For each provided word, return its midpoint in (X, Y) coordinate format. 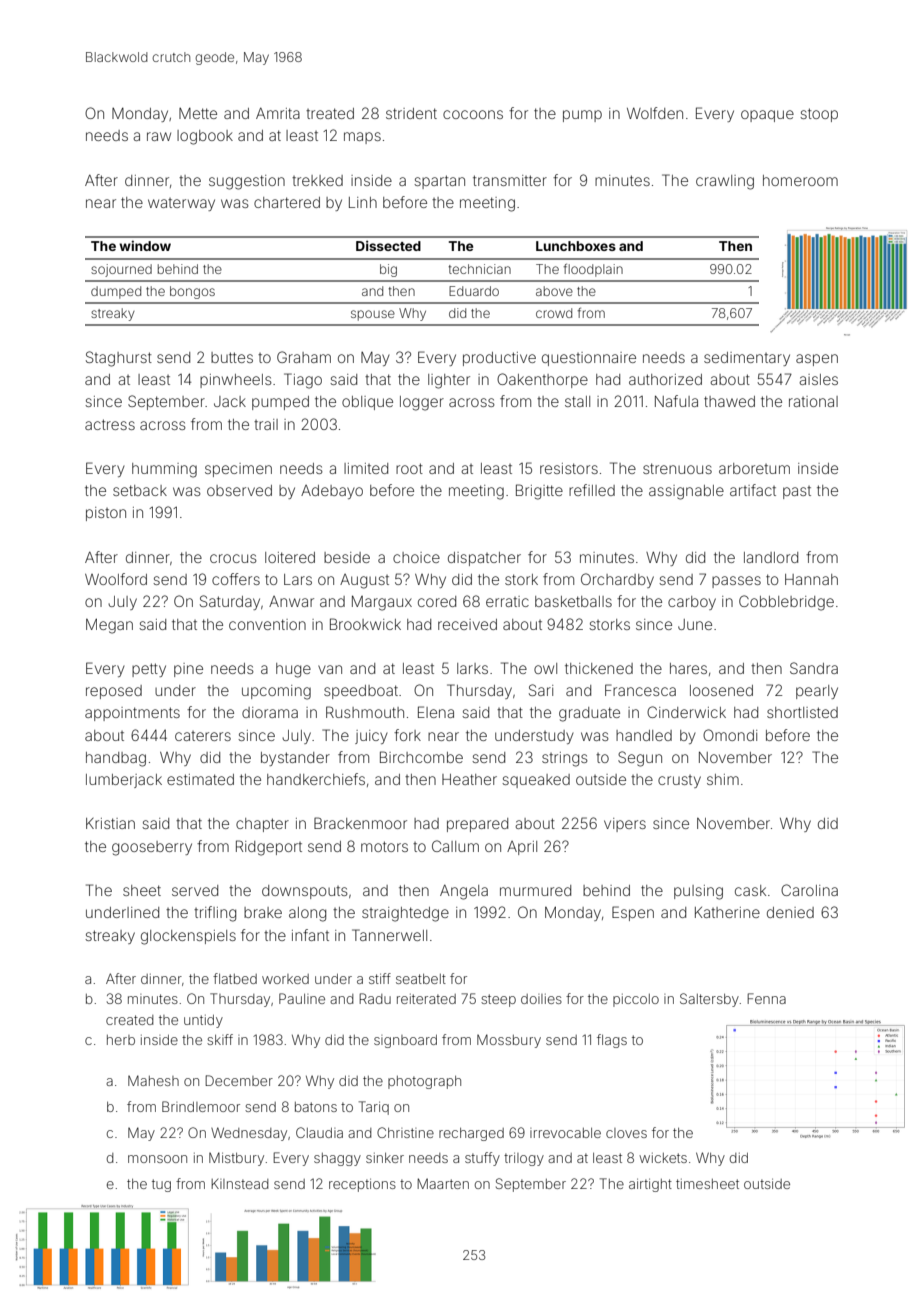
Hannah (811, 579)
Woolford (116, 579)
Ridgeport (269, 848)
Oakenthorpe (542, 380)
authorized (665, 379)
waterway (181, 204)
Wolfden (655, 113)
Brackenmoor (360, 823)
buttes (232, 357)
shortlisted (802, 712)
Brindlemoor (201, 1106)
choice (416, 557)
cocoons (473, 114)
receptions (362, 1185)
